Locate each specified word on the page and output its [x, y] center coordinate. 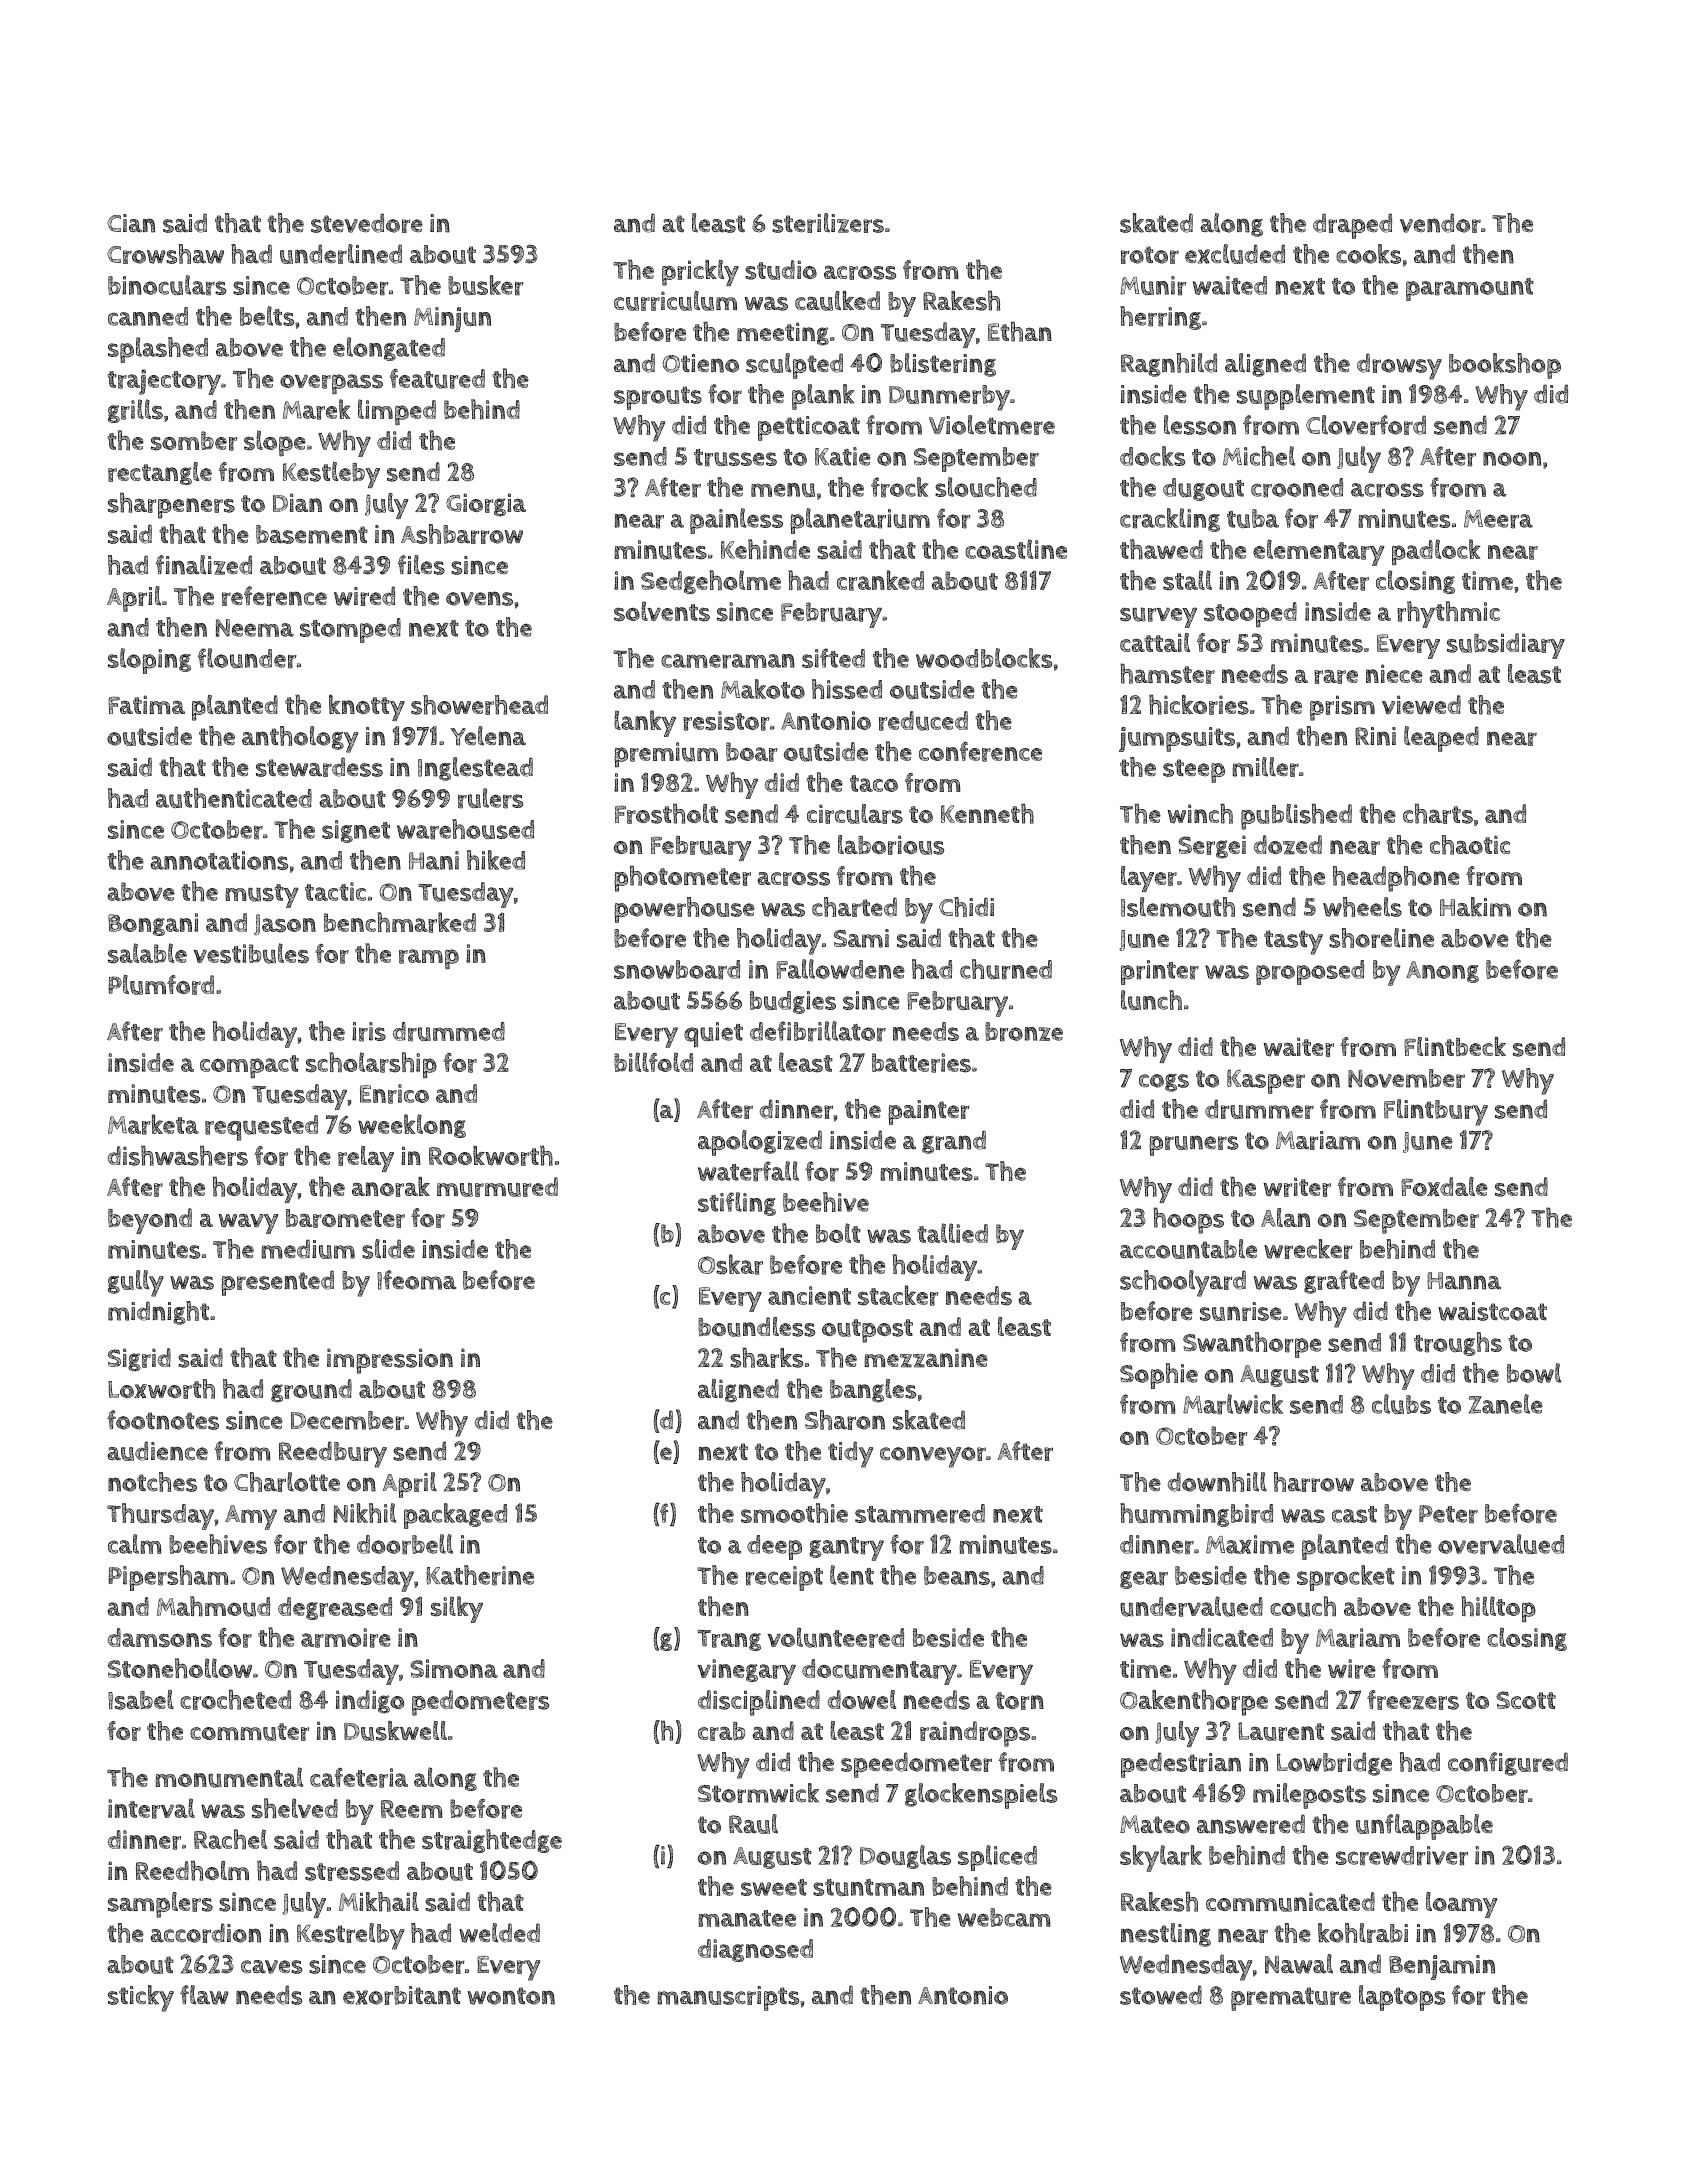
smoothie [794, 1513]
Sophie [1159, 1376]
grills [135, 411]
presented [277, 1283]
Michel [1259, 456]
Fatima [146, 704]
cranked [880, 580]
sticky [141, 1998]
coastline [1016, 549]
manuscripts [728, 1998]
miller [1265, 767]
